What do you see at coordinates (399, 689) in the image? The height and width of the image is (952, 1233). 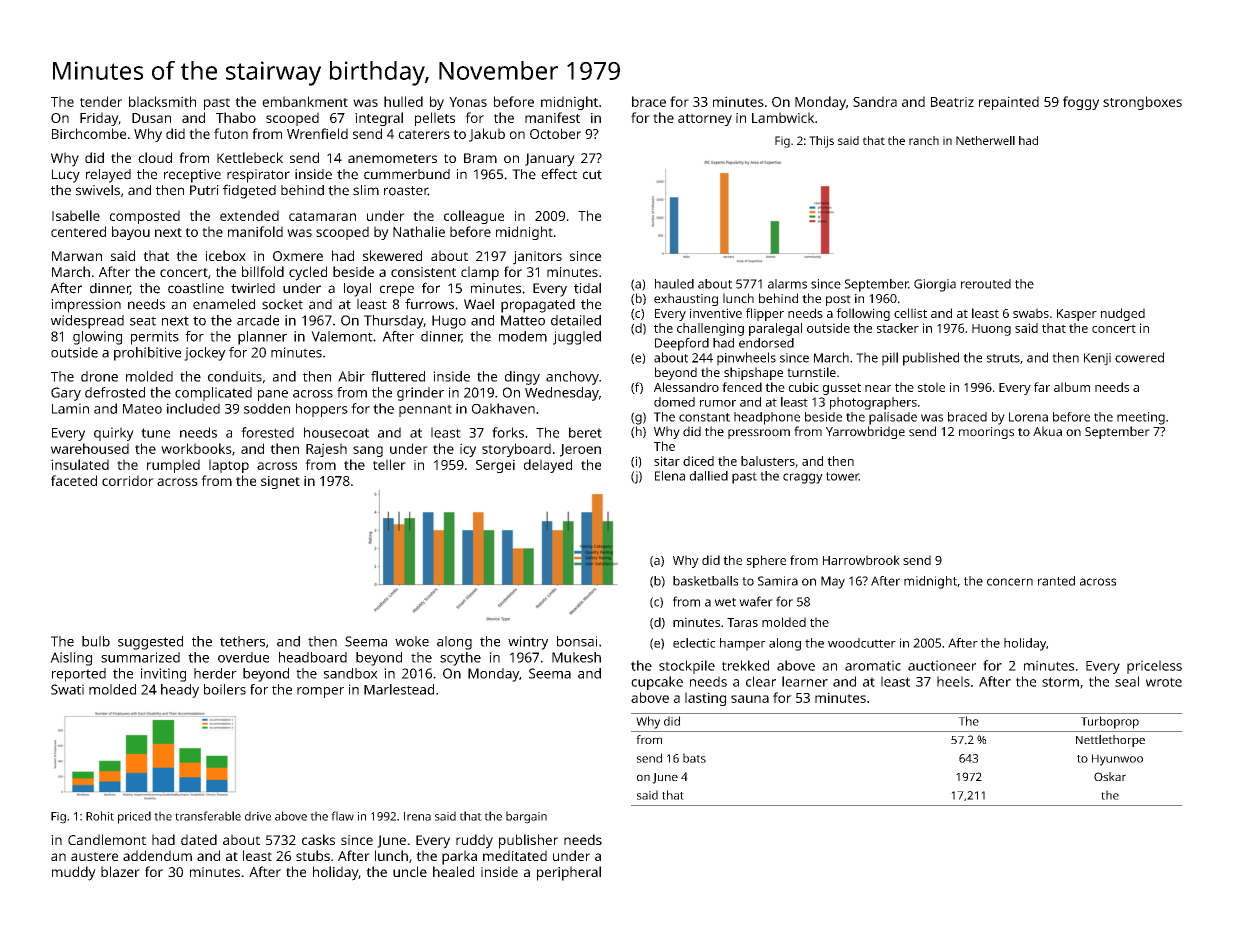 I see `Marlestead` at bounding box center [399, 689].
